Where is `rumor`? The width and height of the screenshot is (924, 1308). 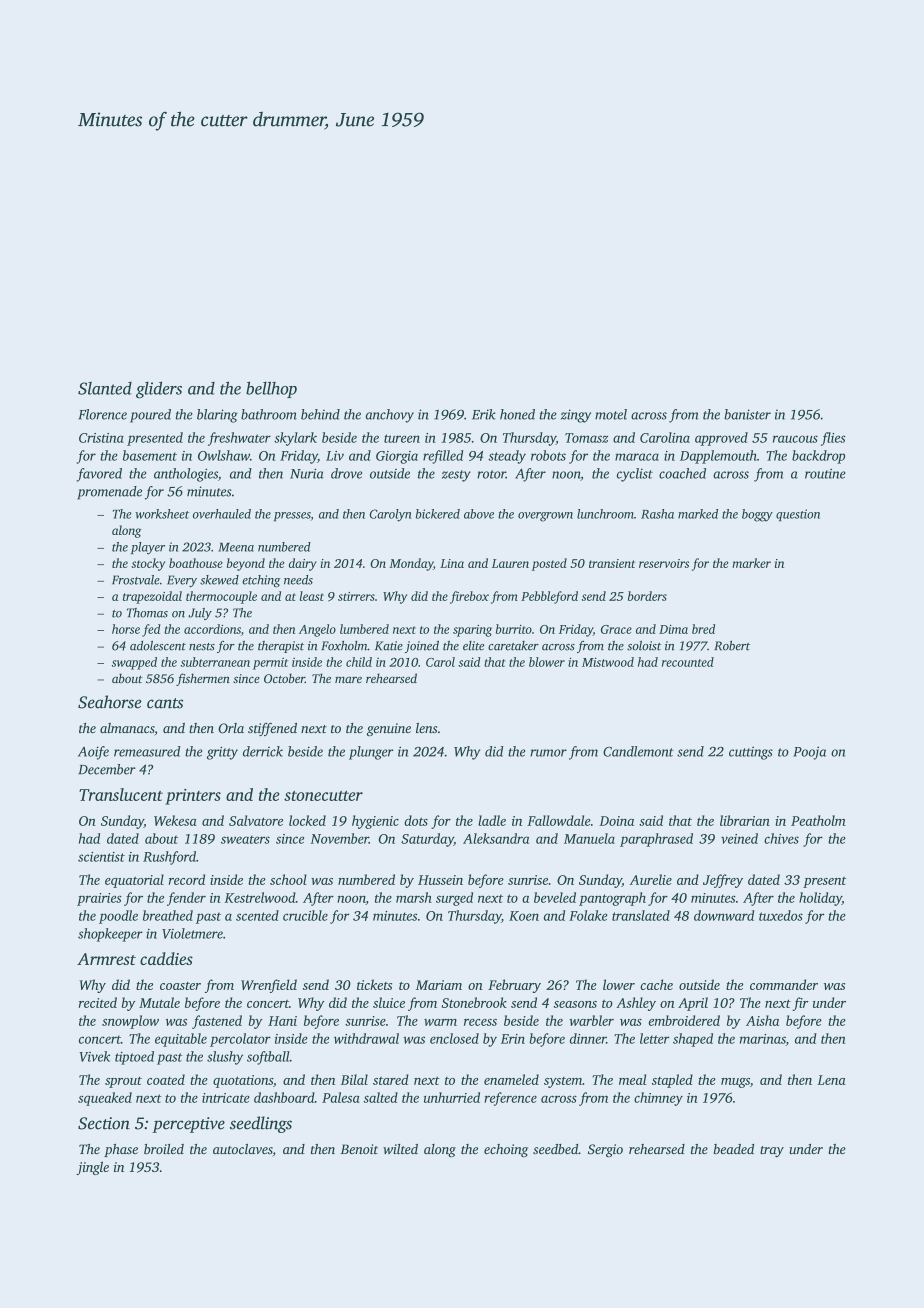 rumor is located at coordinates (548, 753).
